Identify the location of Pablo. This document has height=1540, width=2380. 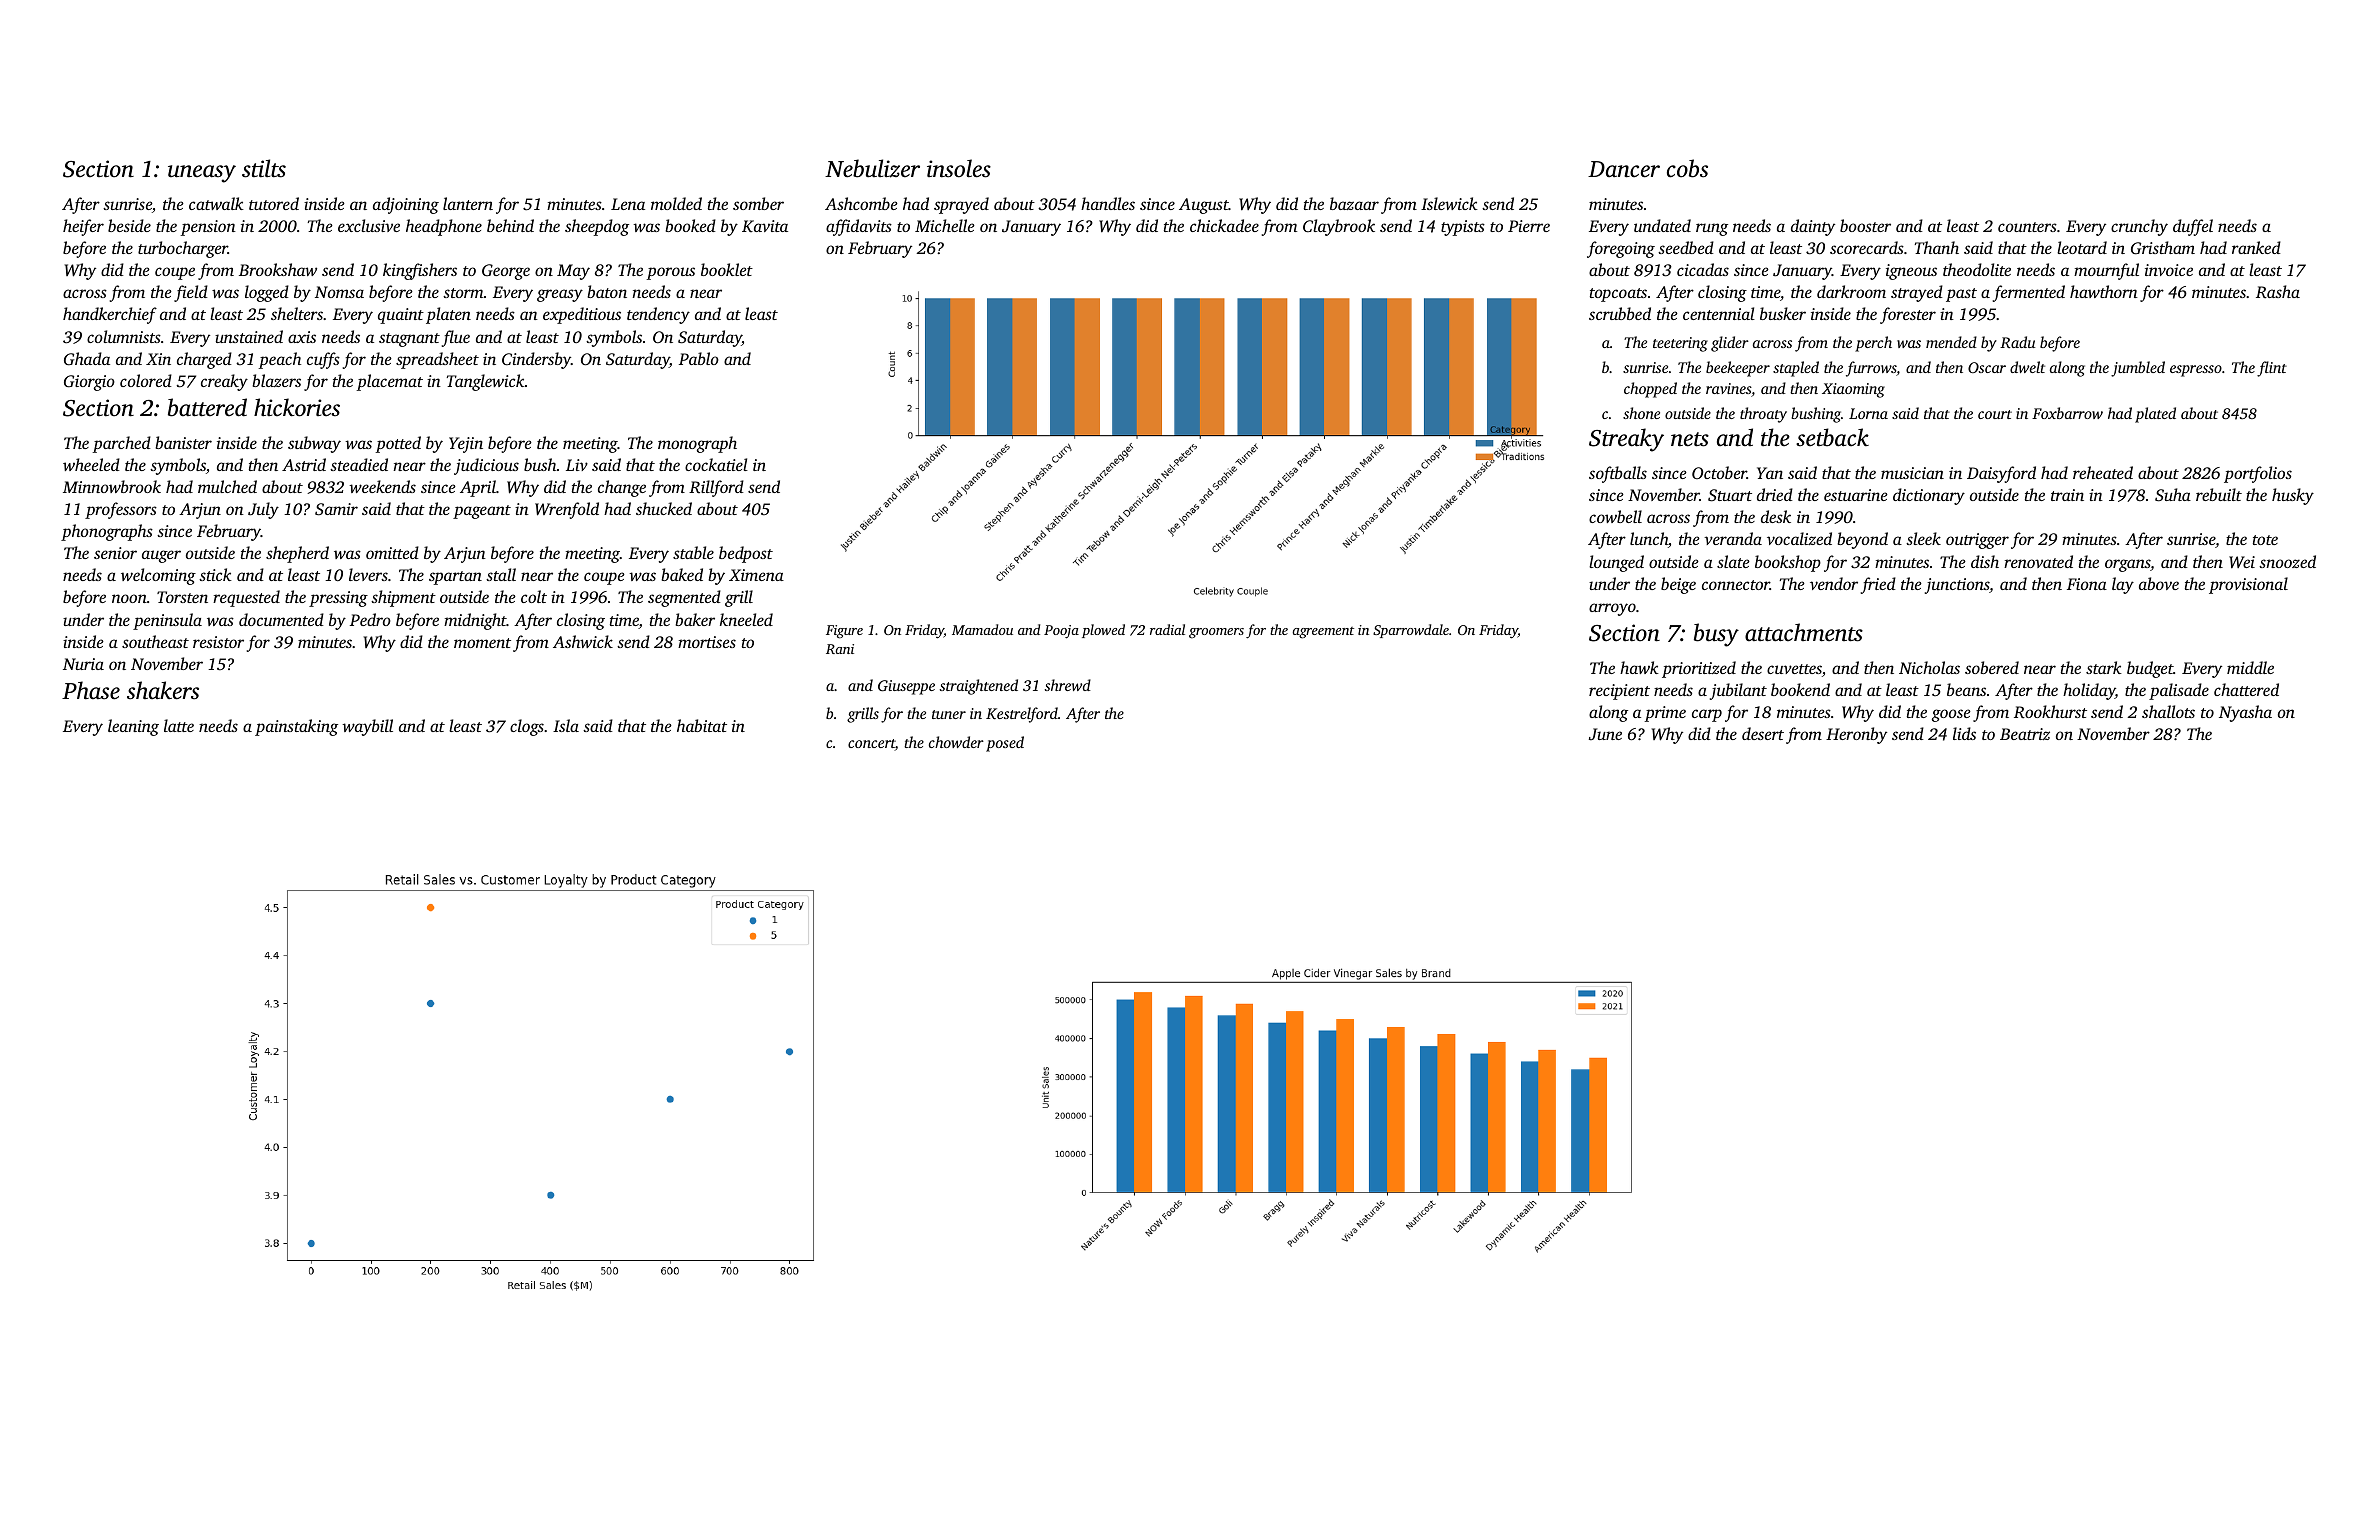
(699, 358).
